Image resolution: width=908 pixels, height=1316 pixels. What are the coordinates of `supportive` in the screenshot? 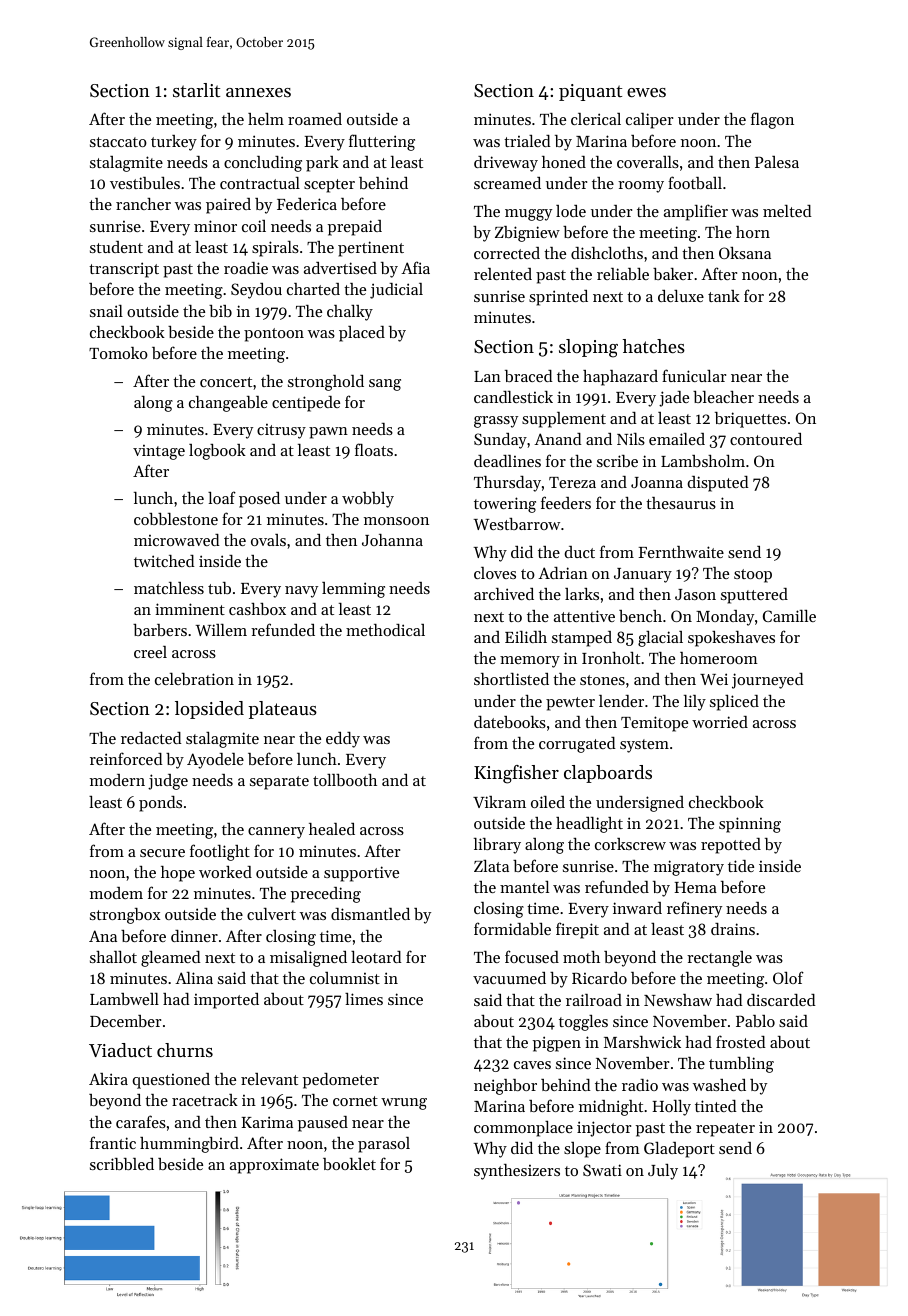 It's located at (361, 874).
